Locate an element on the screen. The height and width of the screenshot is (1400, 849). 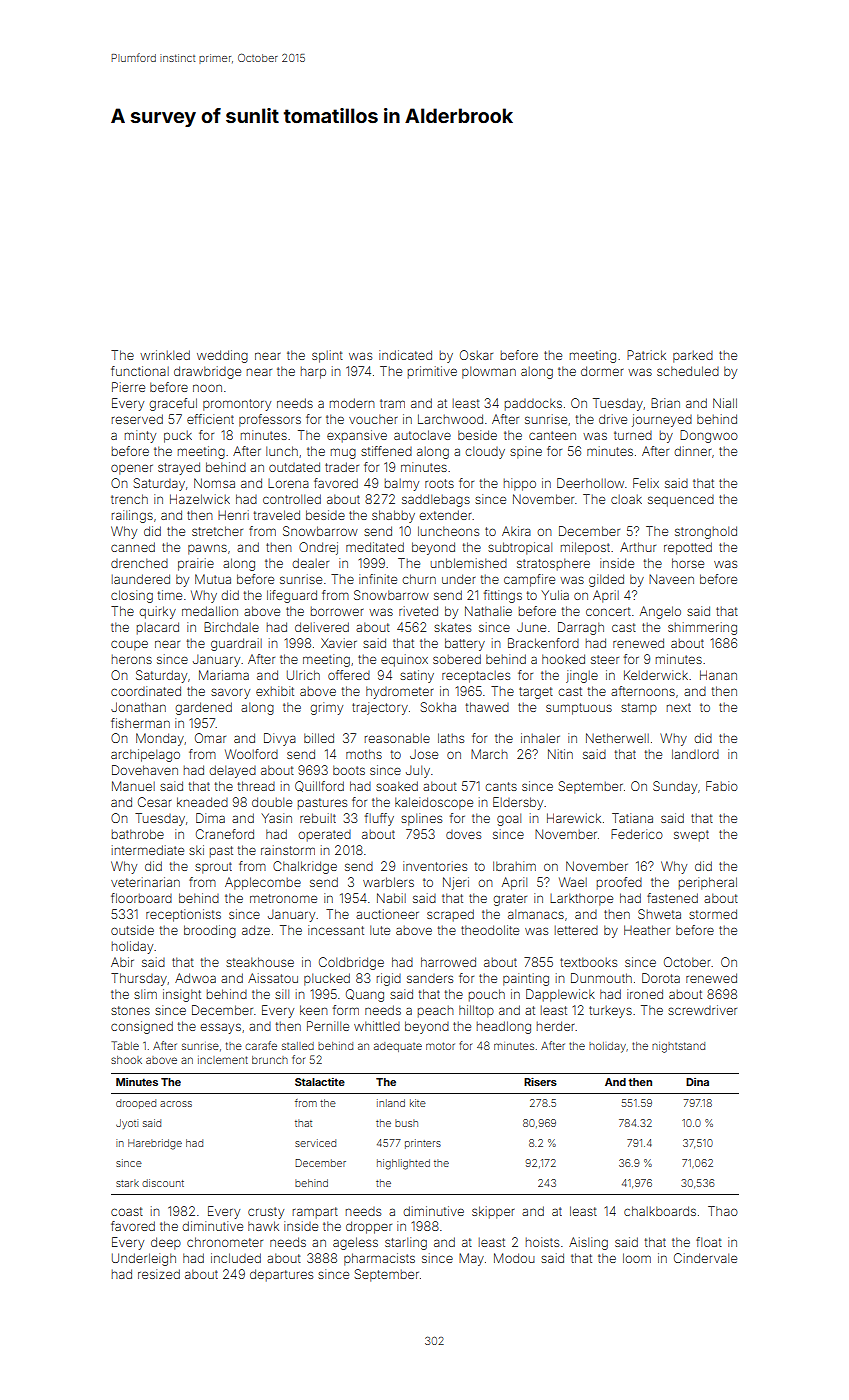
Felix is located at coordinates (646, 483).
